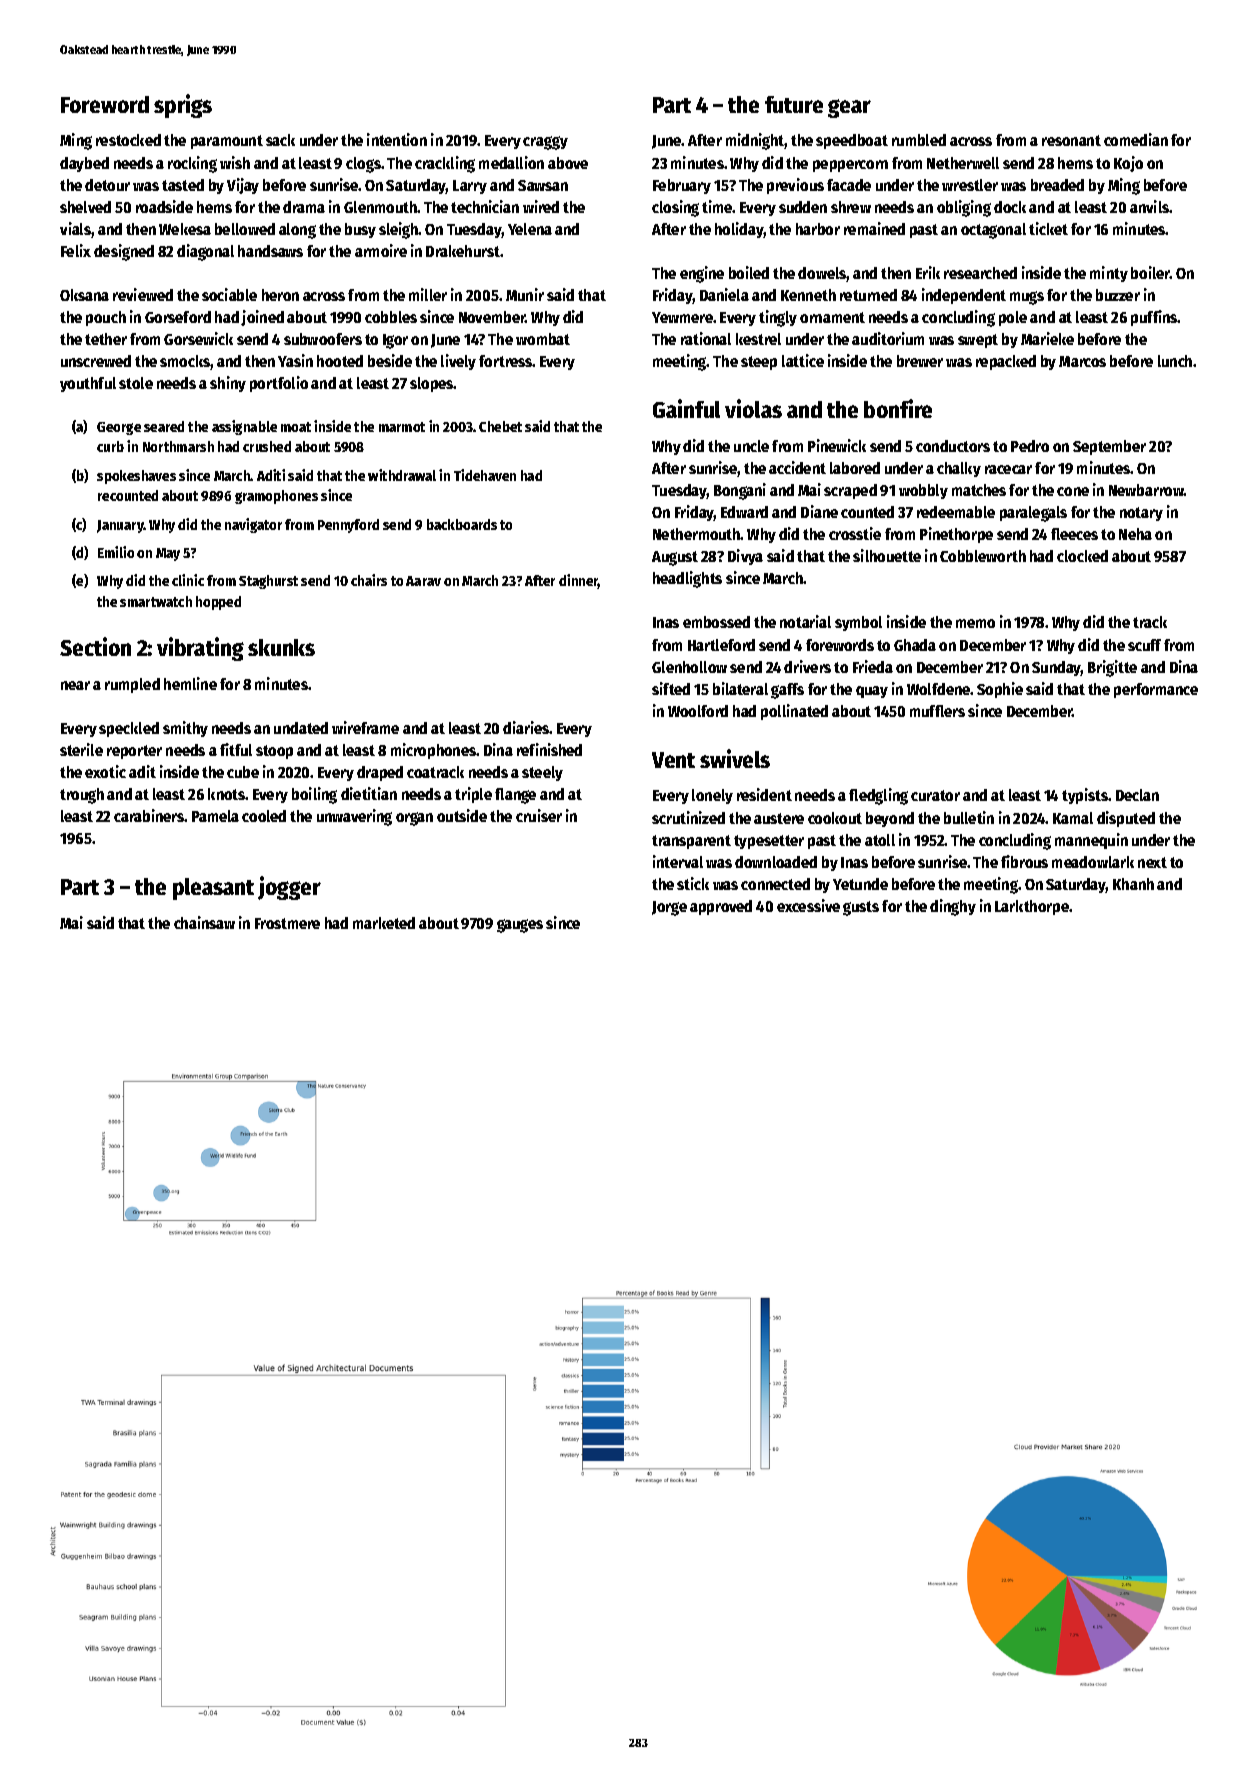  I want to click on midnight, so click(755, 141).
